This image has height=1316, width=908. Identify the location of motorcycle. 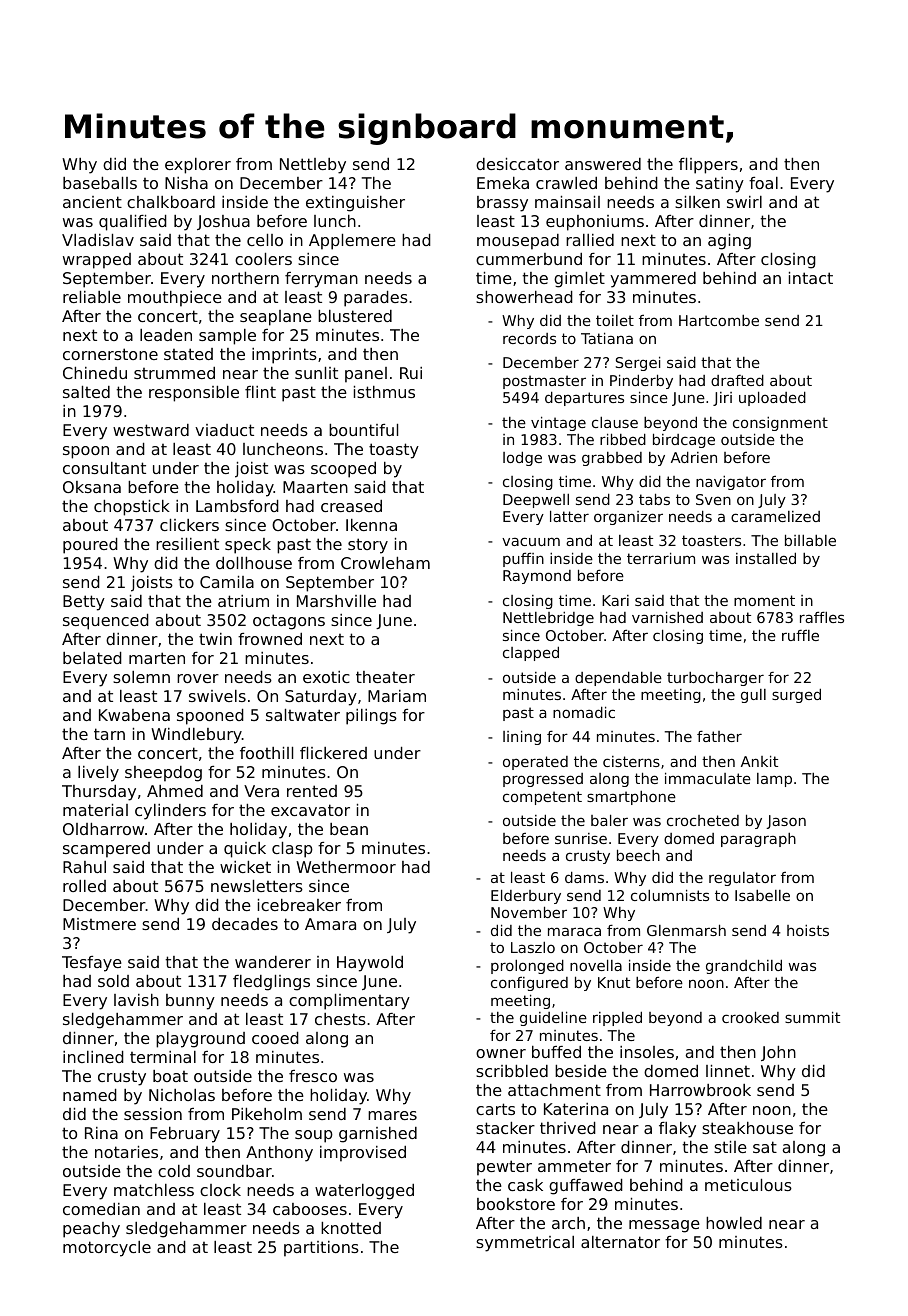
(107, 1249).
